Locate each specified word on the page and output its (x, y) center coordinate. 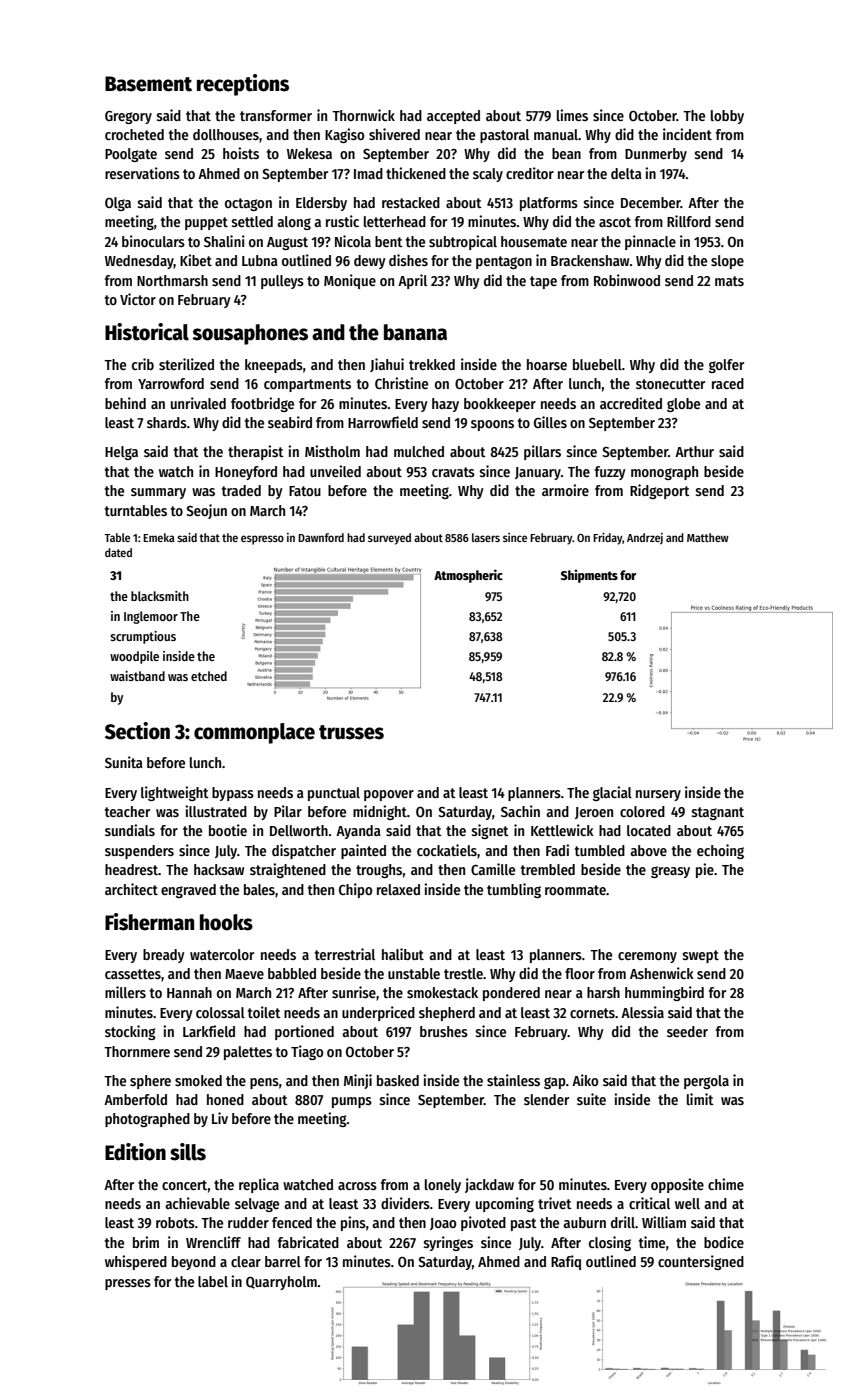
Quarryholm (281, 1283)
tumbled (600, 850)
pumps (352, 1102)
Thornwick (363, 115)
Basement (148, 84)
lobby (727, 117)
